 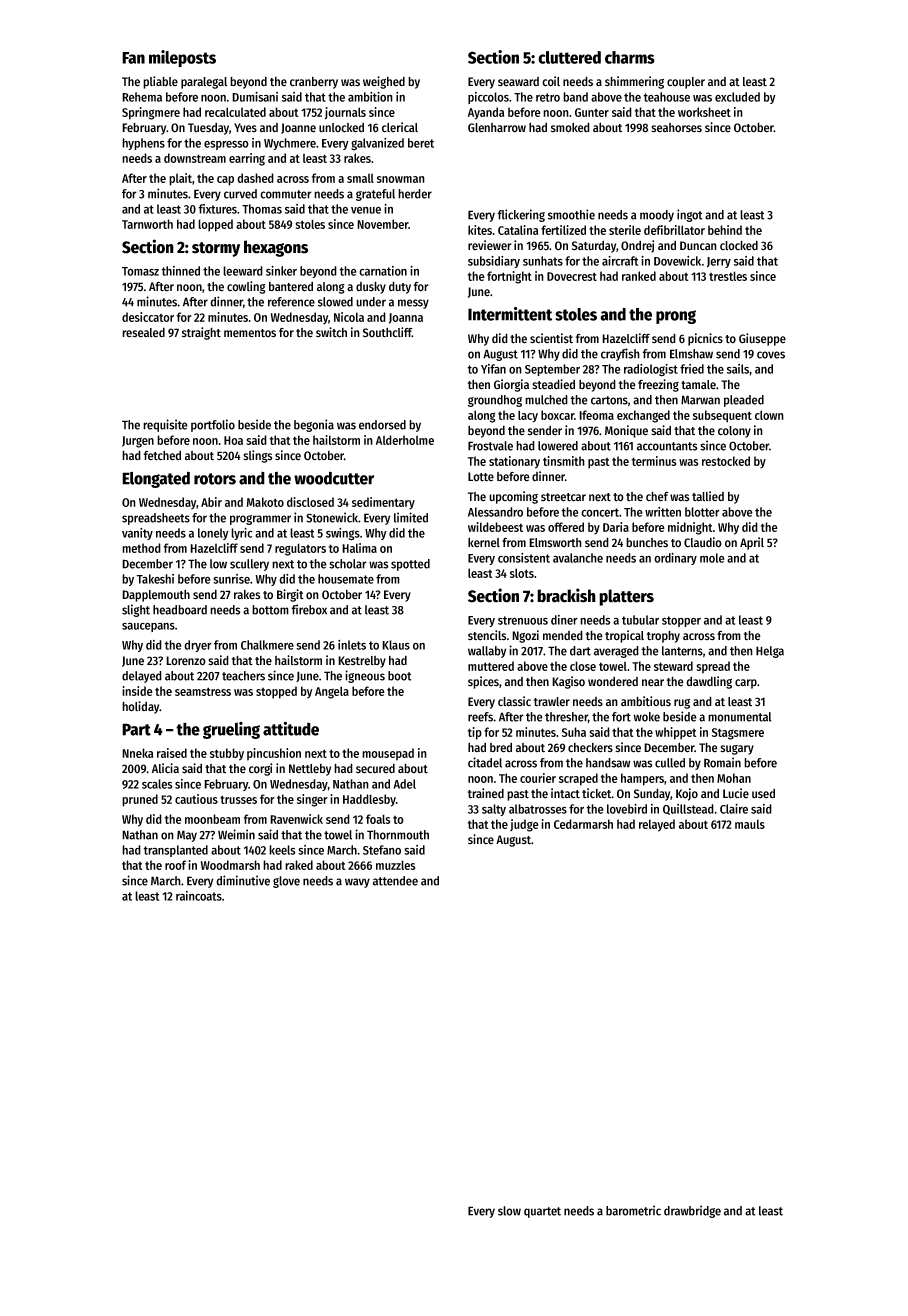 I want to click on kites, so click(x=480, y=230).
